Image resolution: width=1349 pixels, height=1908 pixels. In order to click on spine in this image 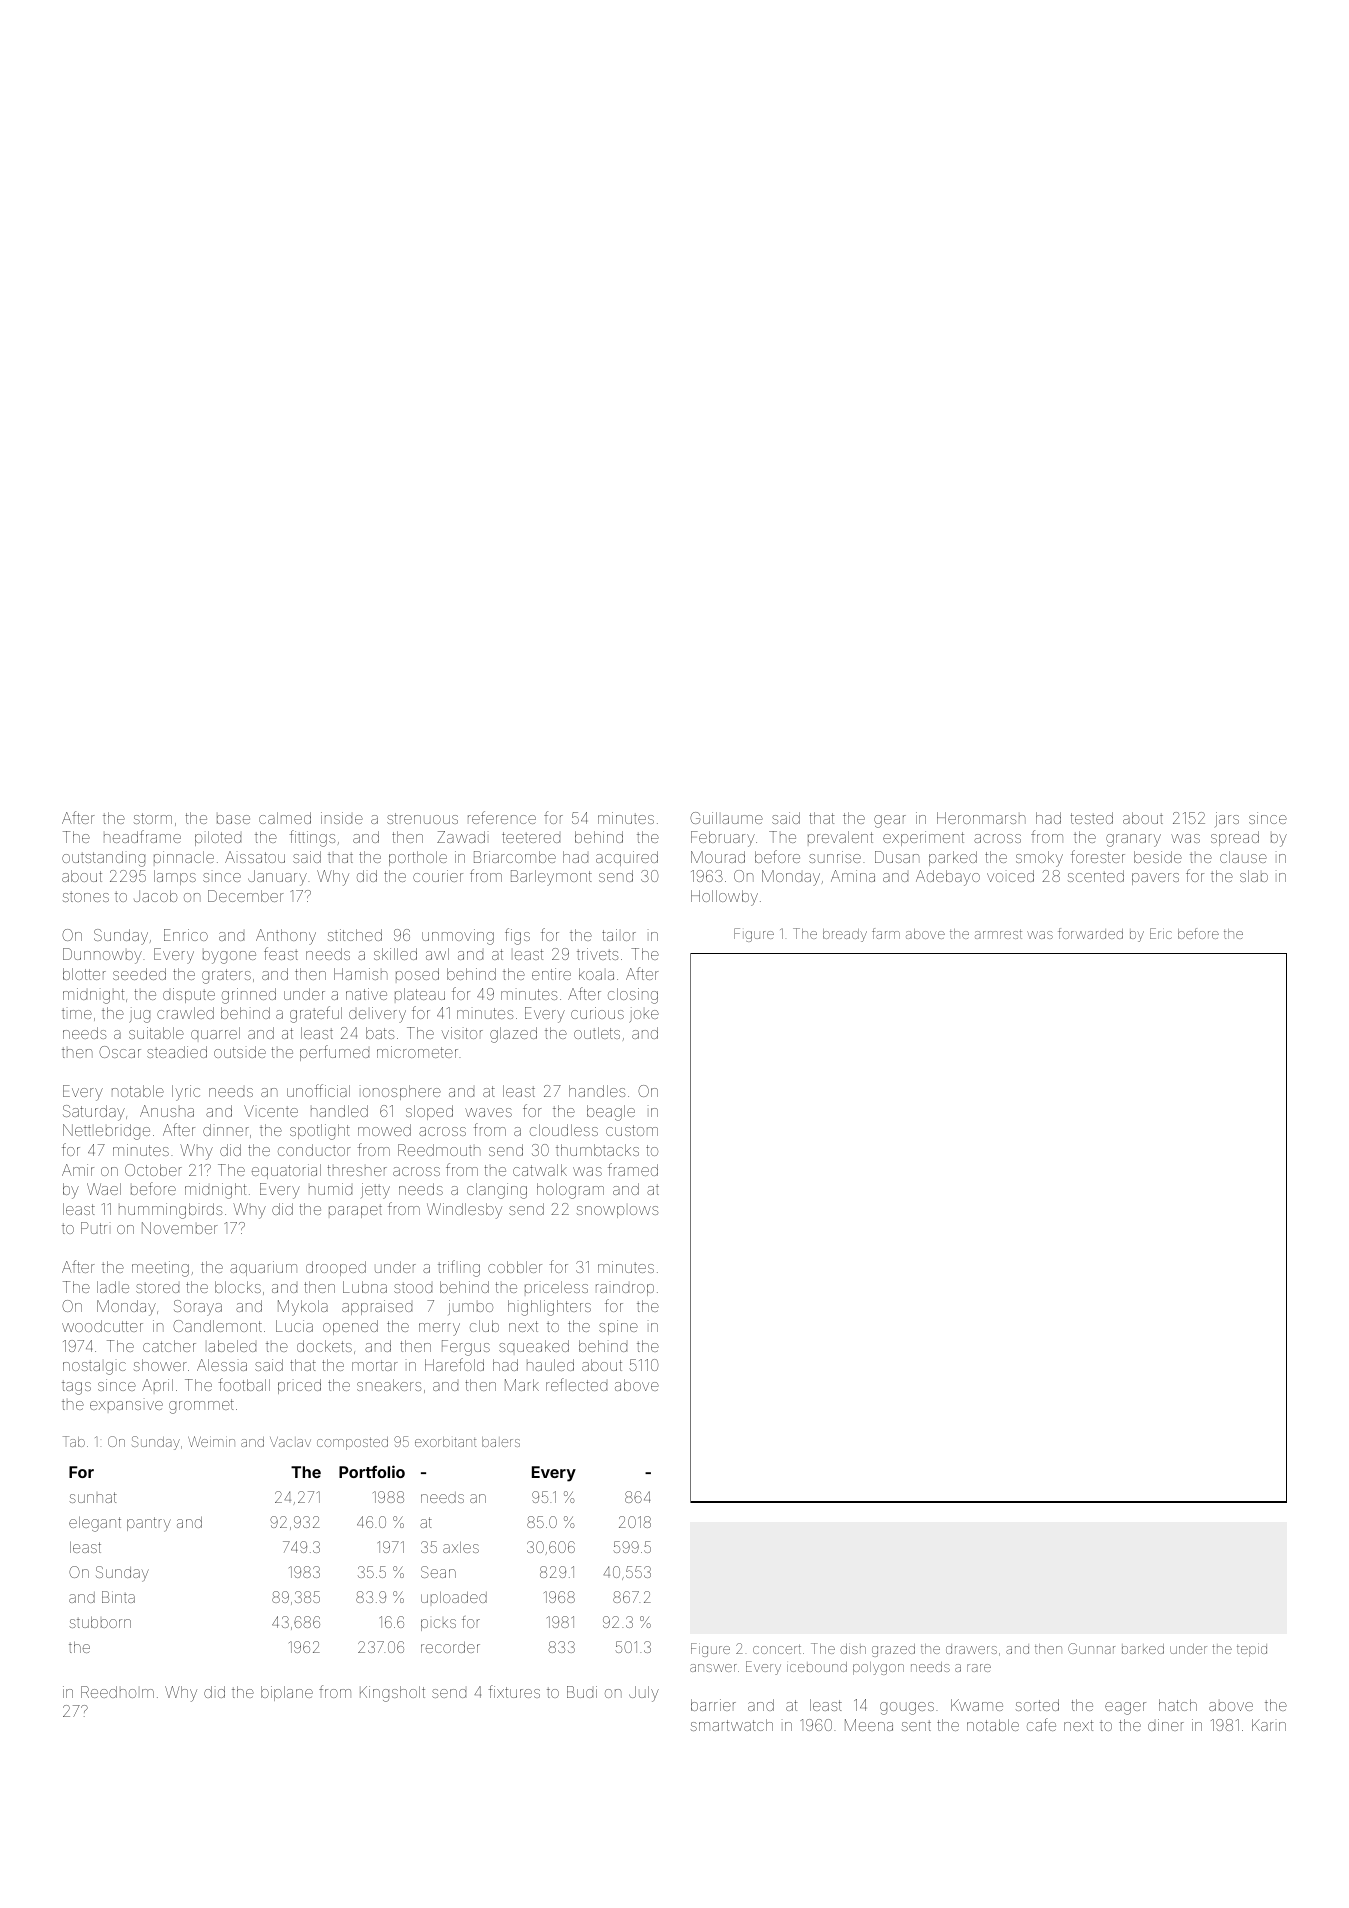, I will do `click(618, 1327)`.
